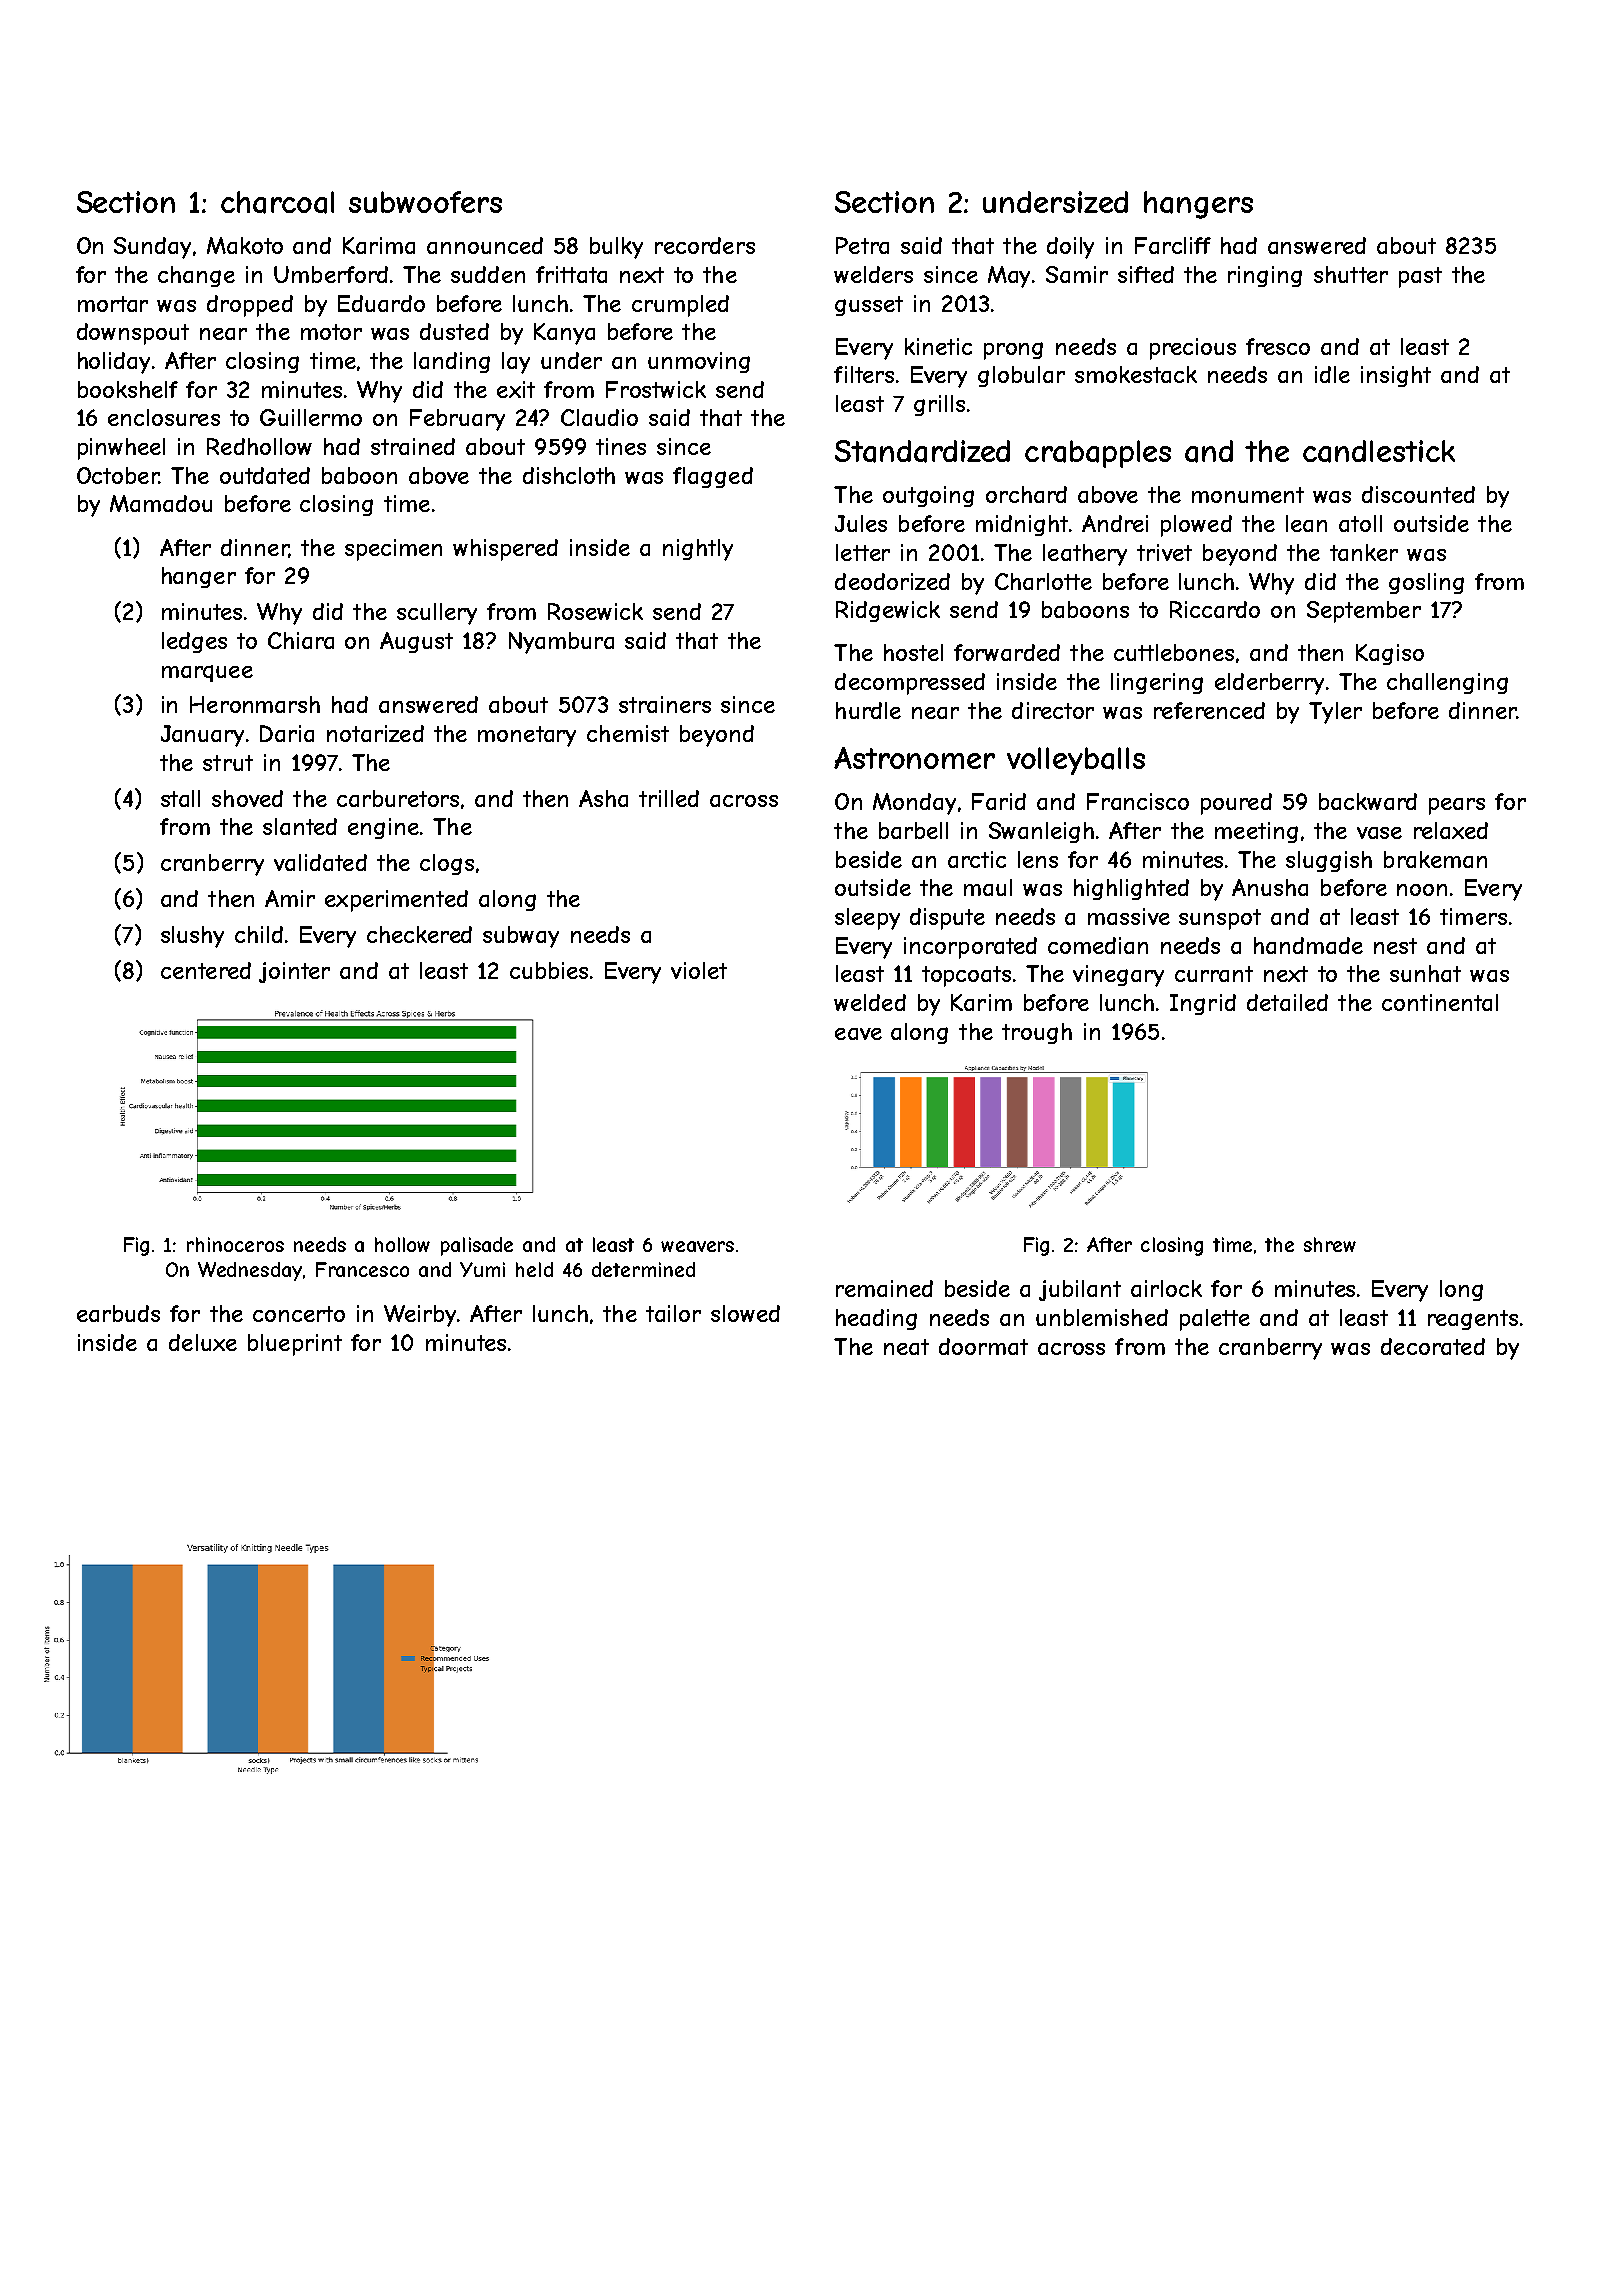  What do you see at coordinates (301, 640) in the screenshot?
I see `Chiara` at bounding box center [301, 640].
